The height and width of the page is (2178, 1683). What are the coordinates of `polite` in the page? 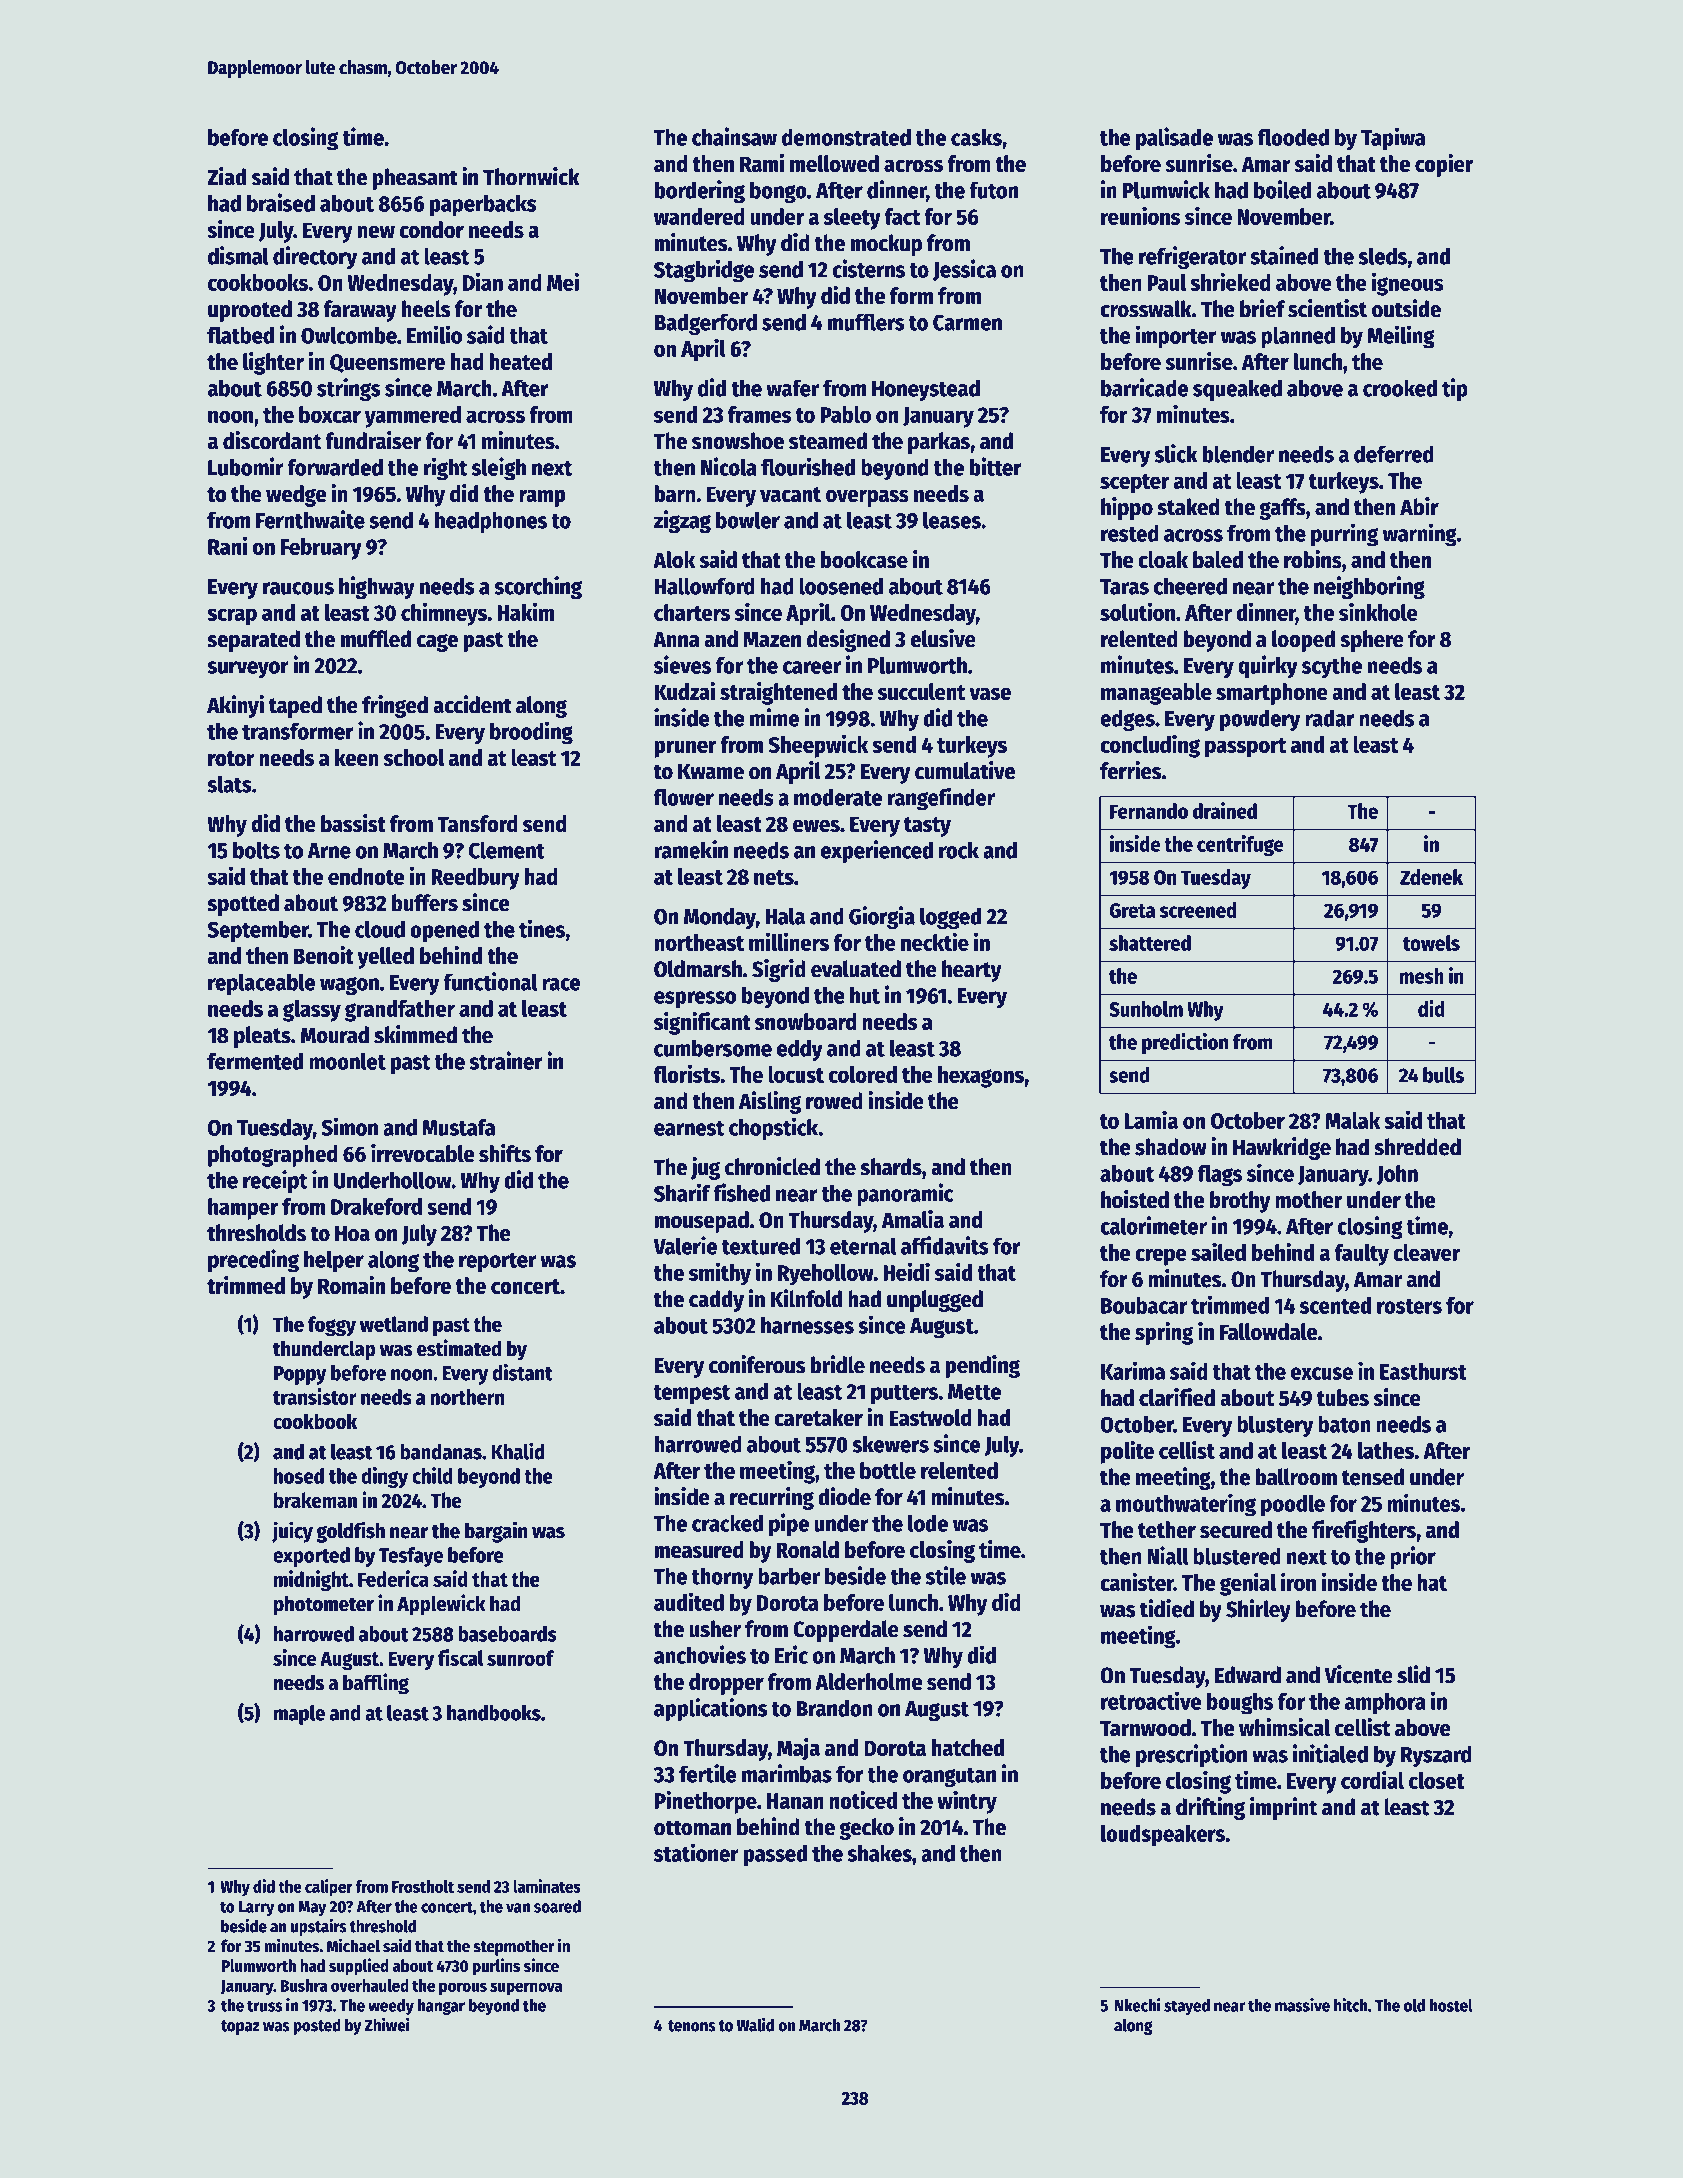 It's located at (1127, 1452).
